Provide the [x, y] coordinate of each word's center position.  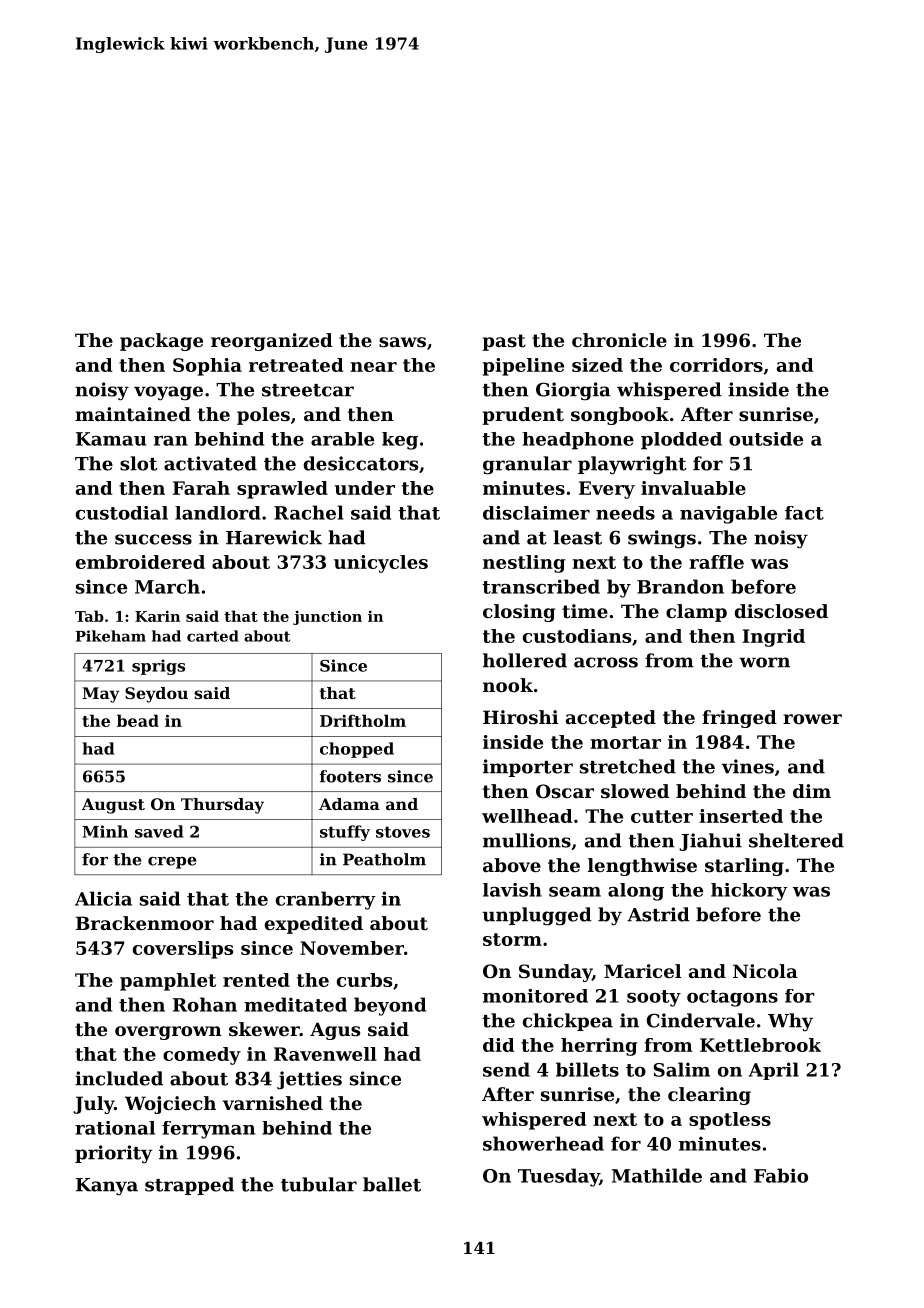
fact [804, 513]
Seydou [156, 695]
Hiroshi [520, 717]
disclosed [781, 611]
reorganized [272, 342]
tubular [319, 1184]
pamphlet [168, 982]
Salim [682, 1069]
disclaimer [536, 513]
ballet [392, 1184]
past [504, 342]
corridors [716, 365]
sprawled [282, 490]
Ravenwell [325, 1054]
